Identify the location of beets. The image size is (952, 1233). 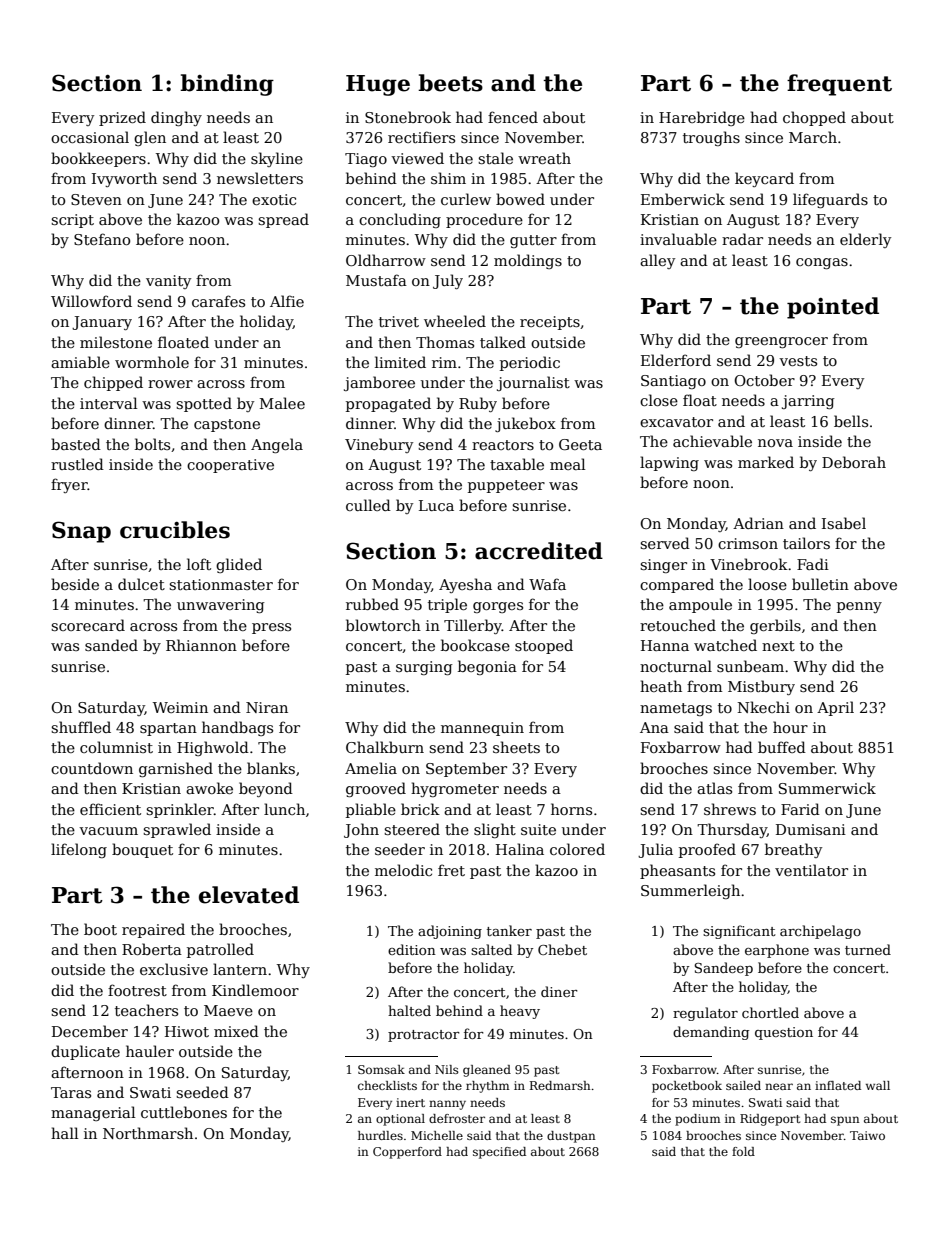
(450, 83).
